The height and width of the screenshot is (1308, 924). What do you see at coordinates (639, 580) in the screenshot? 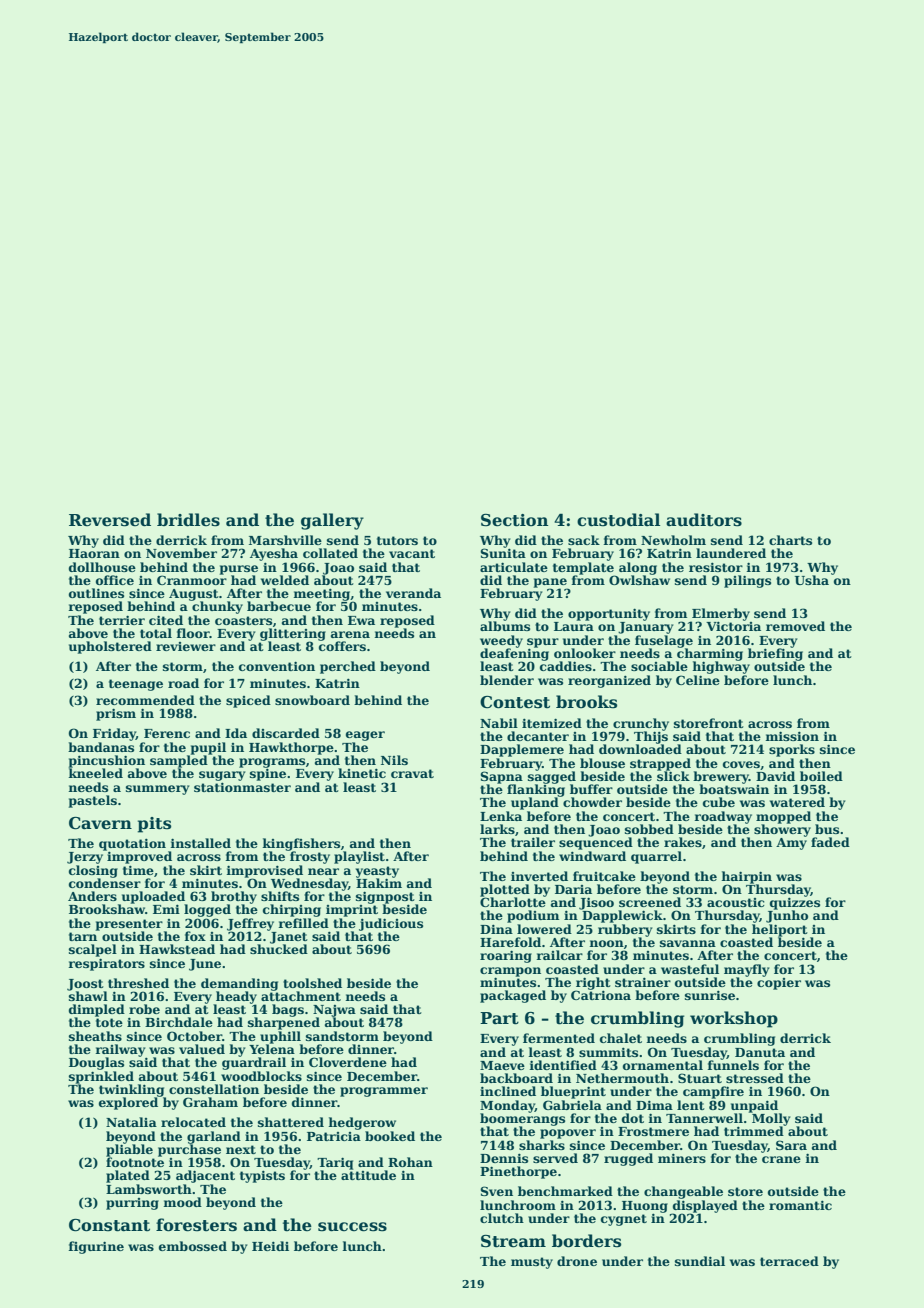
I see `Owlshaw` at bounding box center [639, 580].
